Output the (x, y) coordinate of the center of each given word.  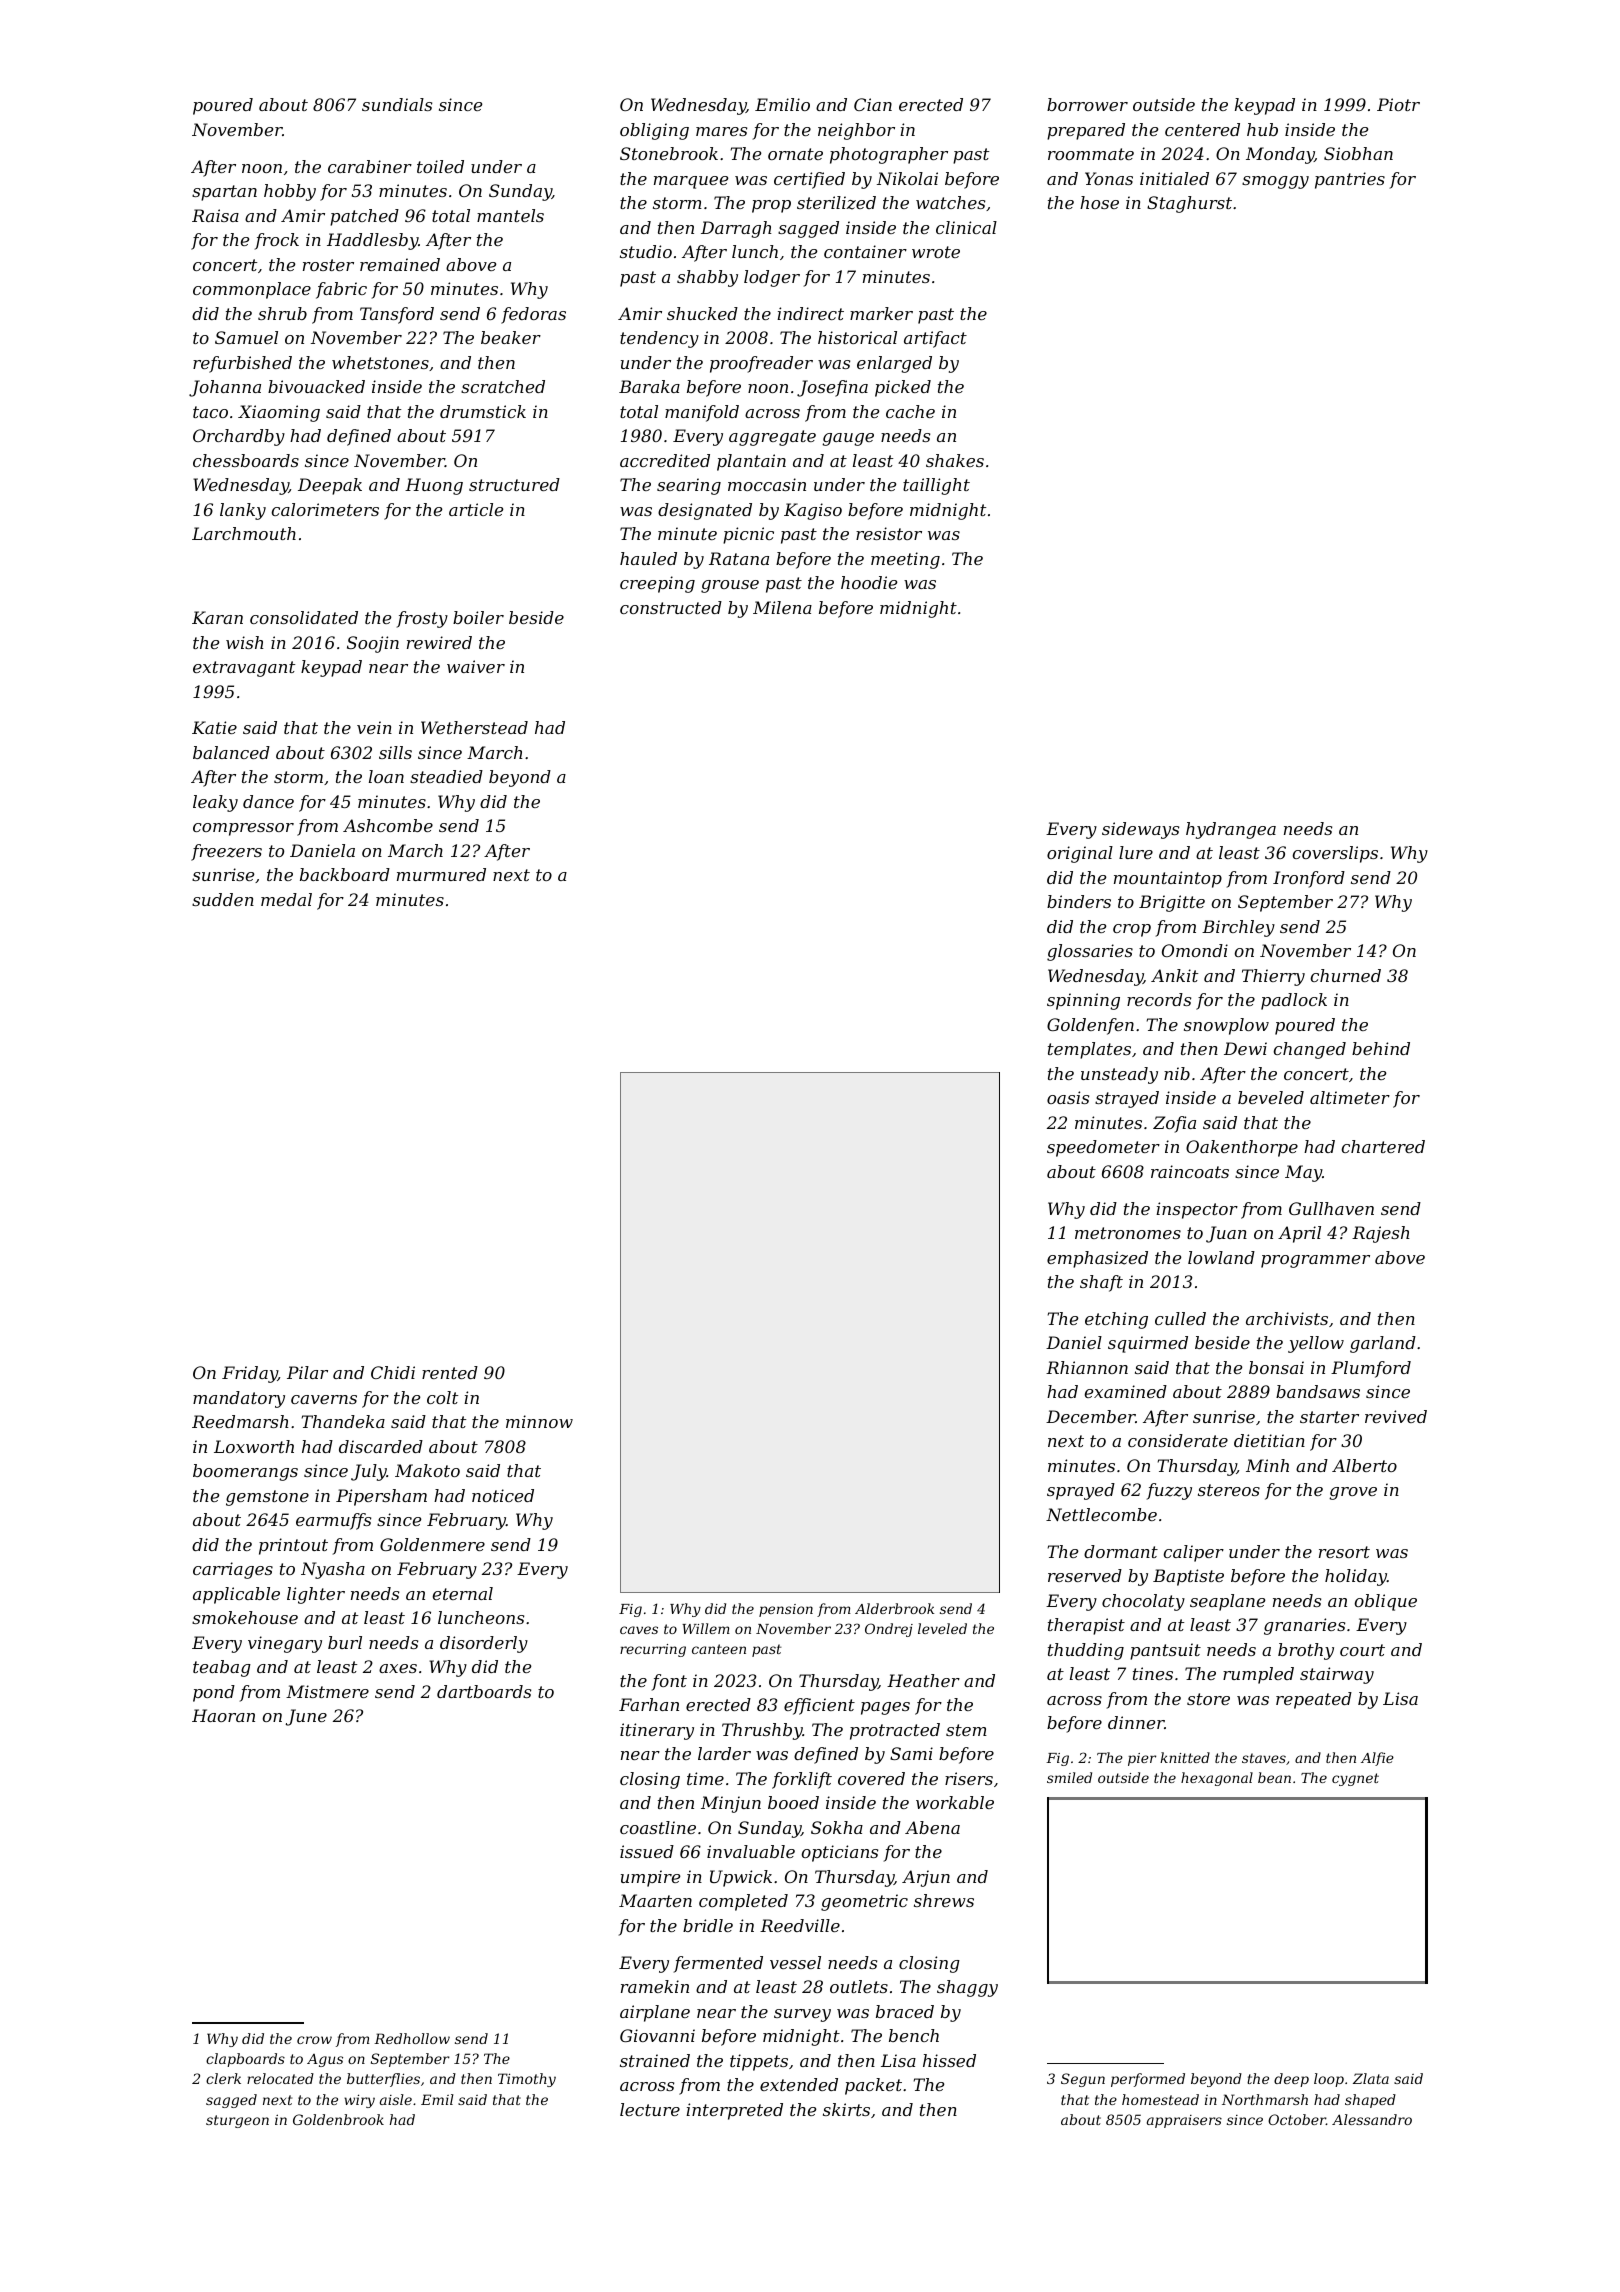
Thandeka (343, 1421)
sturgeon (237, 2121)
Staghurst (1189, 204)
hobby (290, 192)
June (306, 1717)
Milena (782, 607)
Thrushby (762, 1731)
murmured (441, 874)
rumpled (1258, 1675)
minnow (539, 1421)
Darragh (736, 229)
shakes (955, 460)
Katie (214, 727)
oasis (1068, 1097)
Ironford (1309, 879)
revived (1396, 1416)
